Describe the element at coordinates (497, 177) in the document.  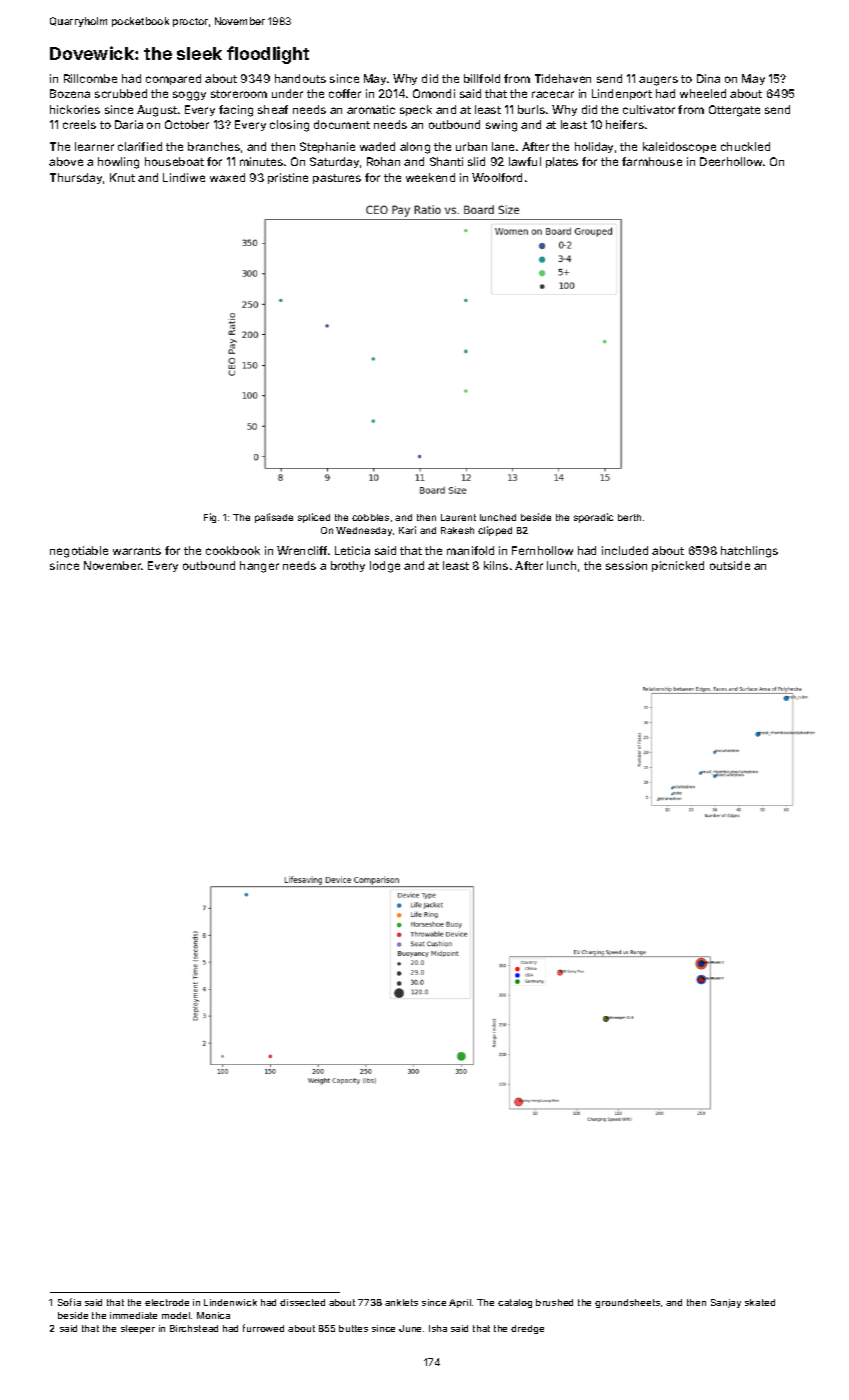
I see `Woolford` at that location.
